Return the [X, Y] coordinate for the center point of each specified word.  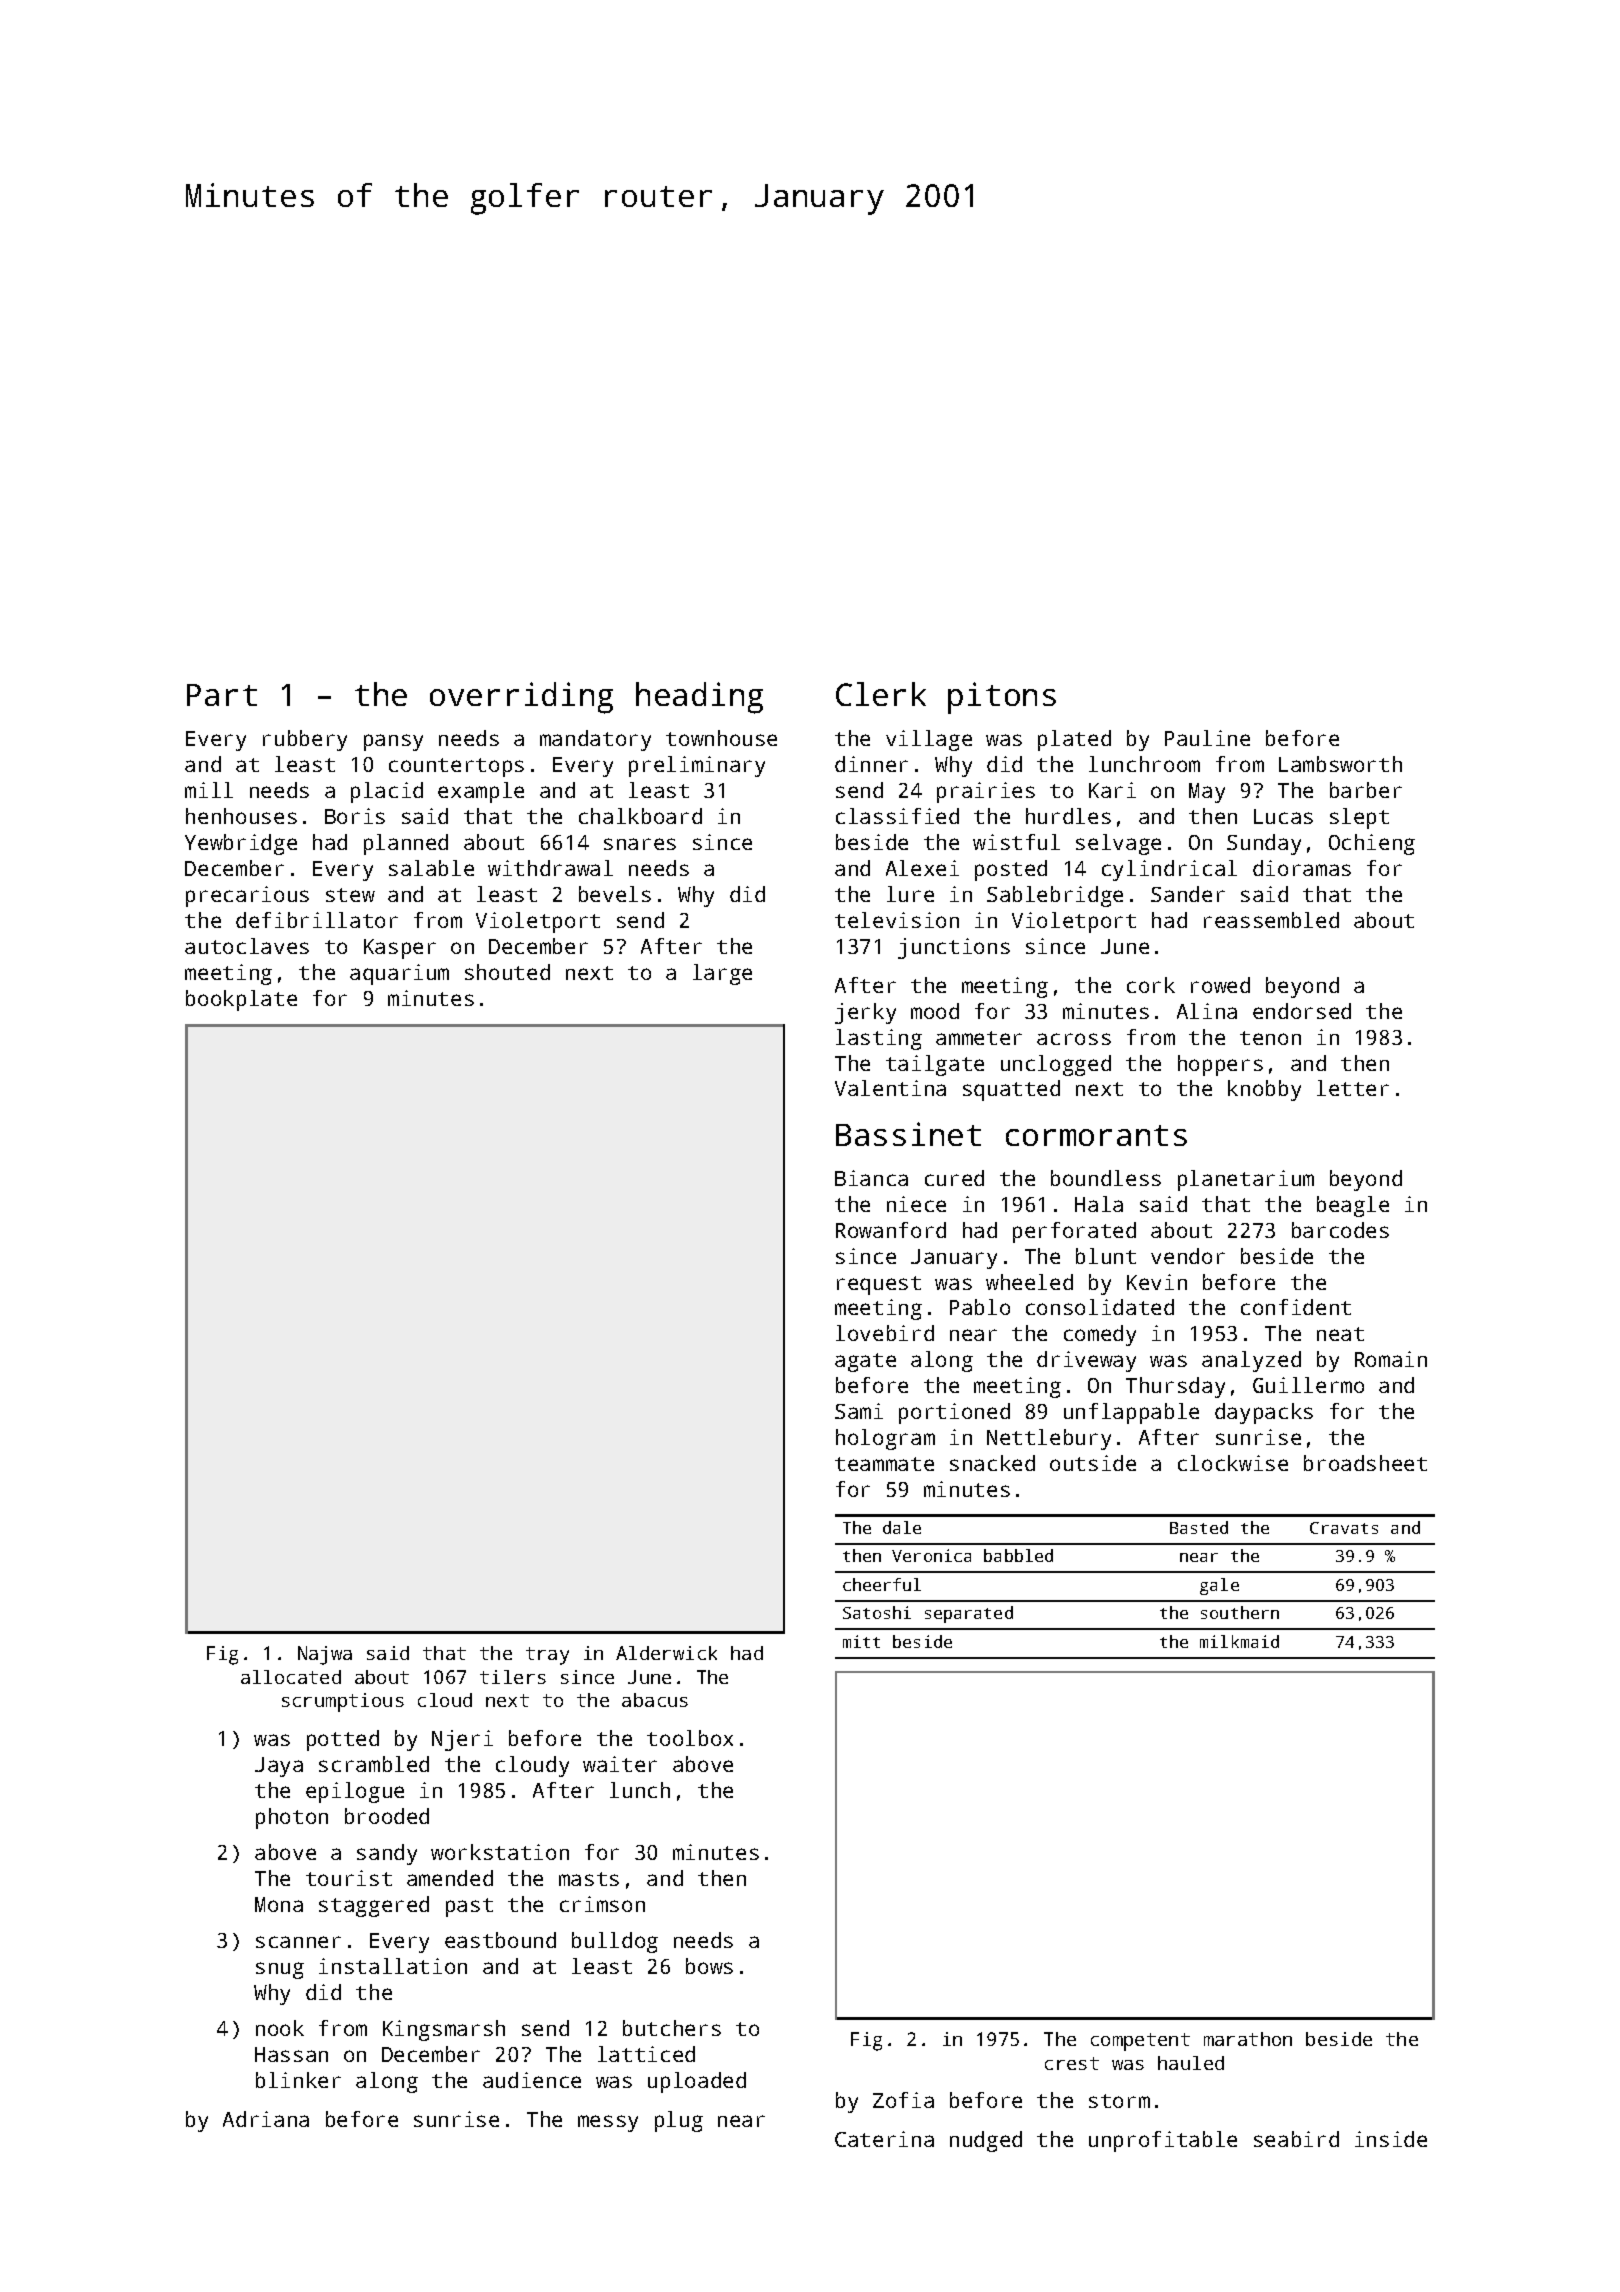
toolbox [690, 1738]
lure [910, 894]
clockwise [1233, 1463]
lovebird [885, 1333]
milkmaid [1239, 1641]
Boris [355, 816]
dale [902, 1527]
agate [865, 1362]
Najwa [325, 1655]
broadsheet [1365, 1463]
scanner [298, 1942]
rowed [1220, 985]
